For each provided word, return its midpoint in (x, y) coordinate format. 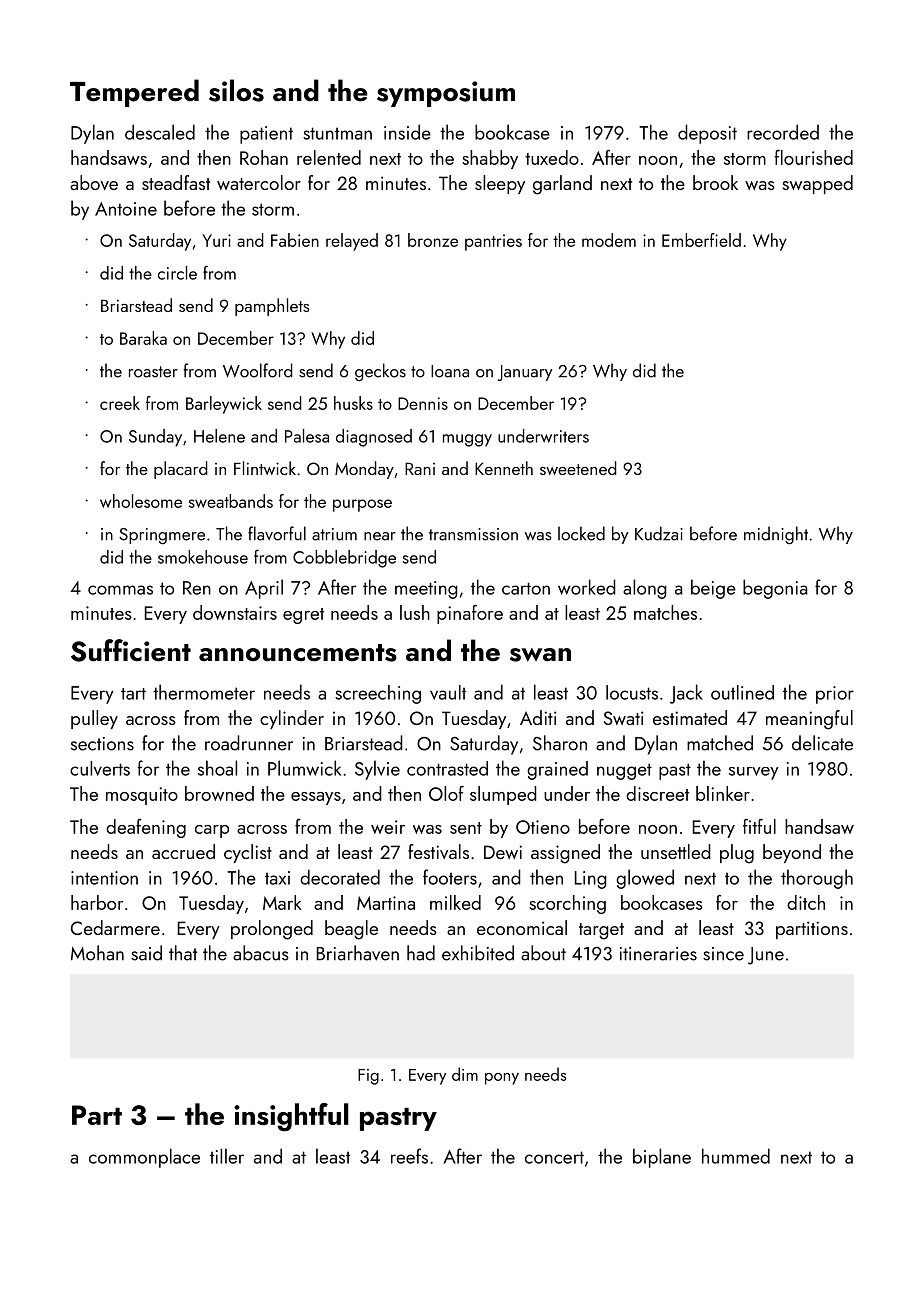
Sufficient (131, 650)
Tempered (134, 93)
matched (720, 743)
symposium (446, 94)
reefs (409, 1156)
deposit (707, 134)
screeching (378, 694)
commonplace (144, 1158)
